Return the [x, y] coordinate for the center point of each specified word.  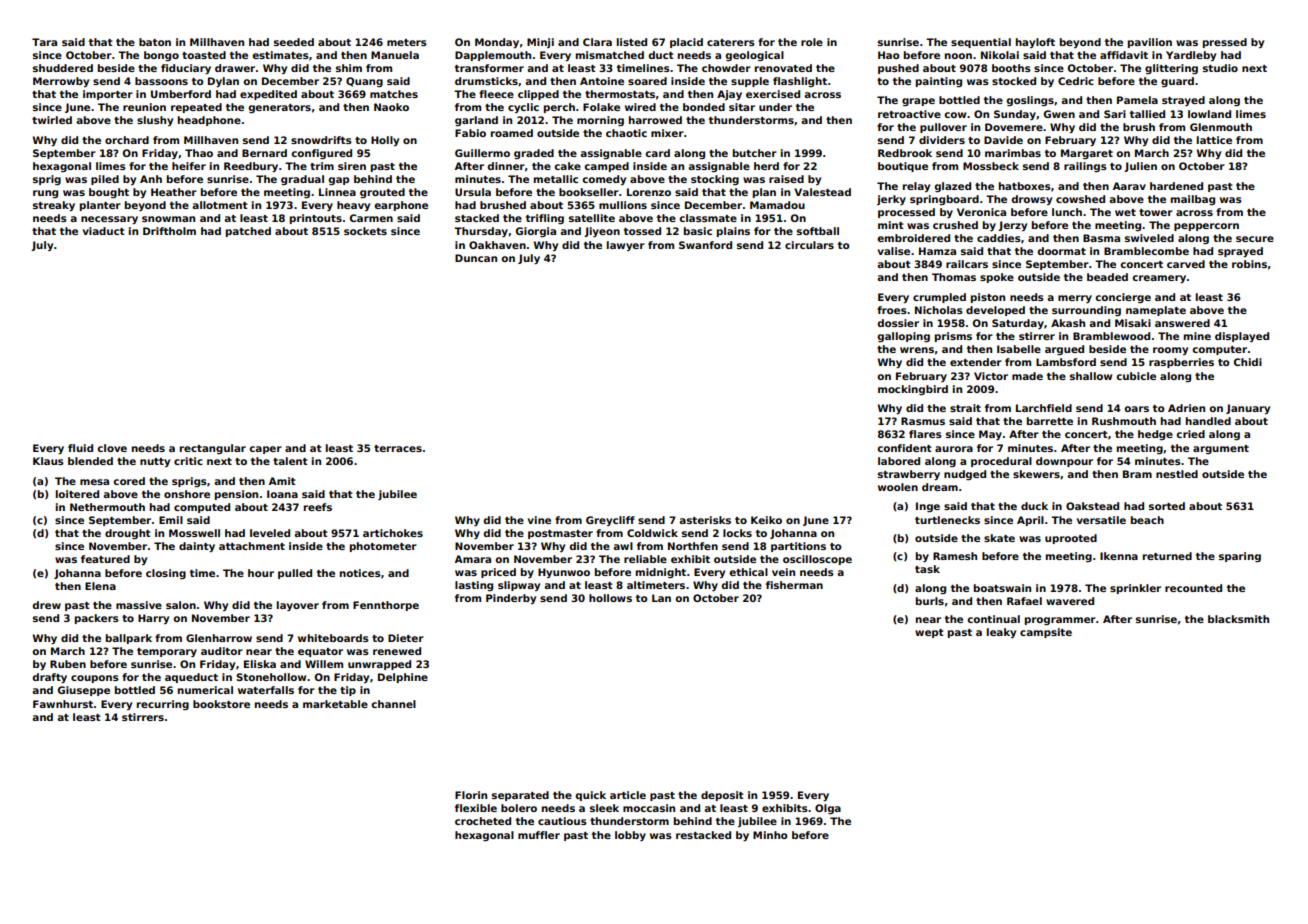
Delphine [403, 678]
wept [929, 633]
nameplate [1156, 311]
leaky [1001, 633]
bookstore [221, 704]
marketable [335, 704]
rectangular [213, 449]
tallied [1147, 114]
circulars [809, 245]
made [1027, 376]
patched [248, 232]
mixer [667, 133]
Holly [385, 141]
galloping [903, 337]
